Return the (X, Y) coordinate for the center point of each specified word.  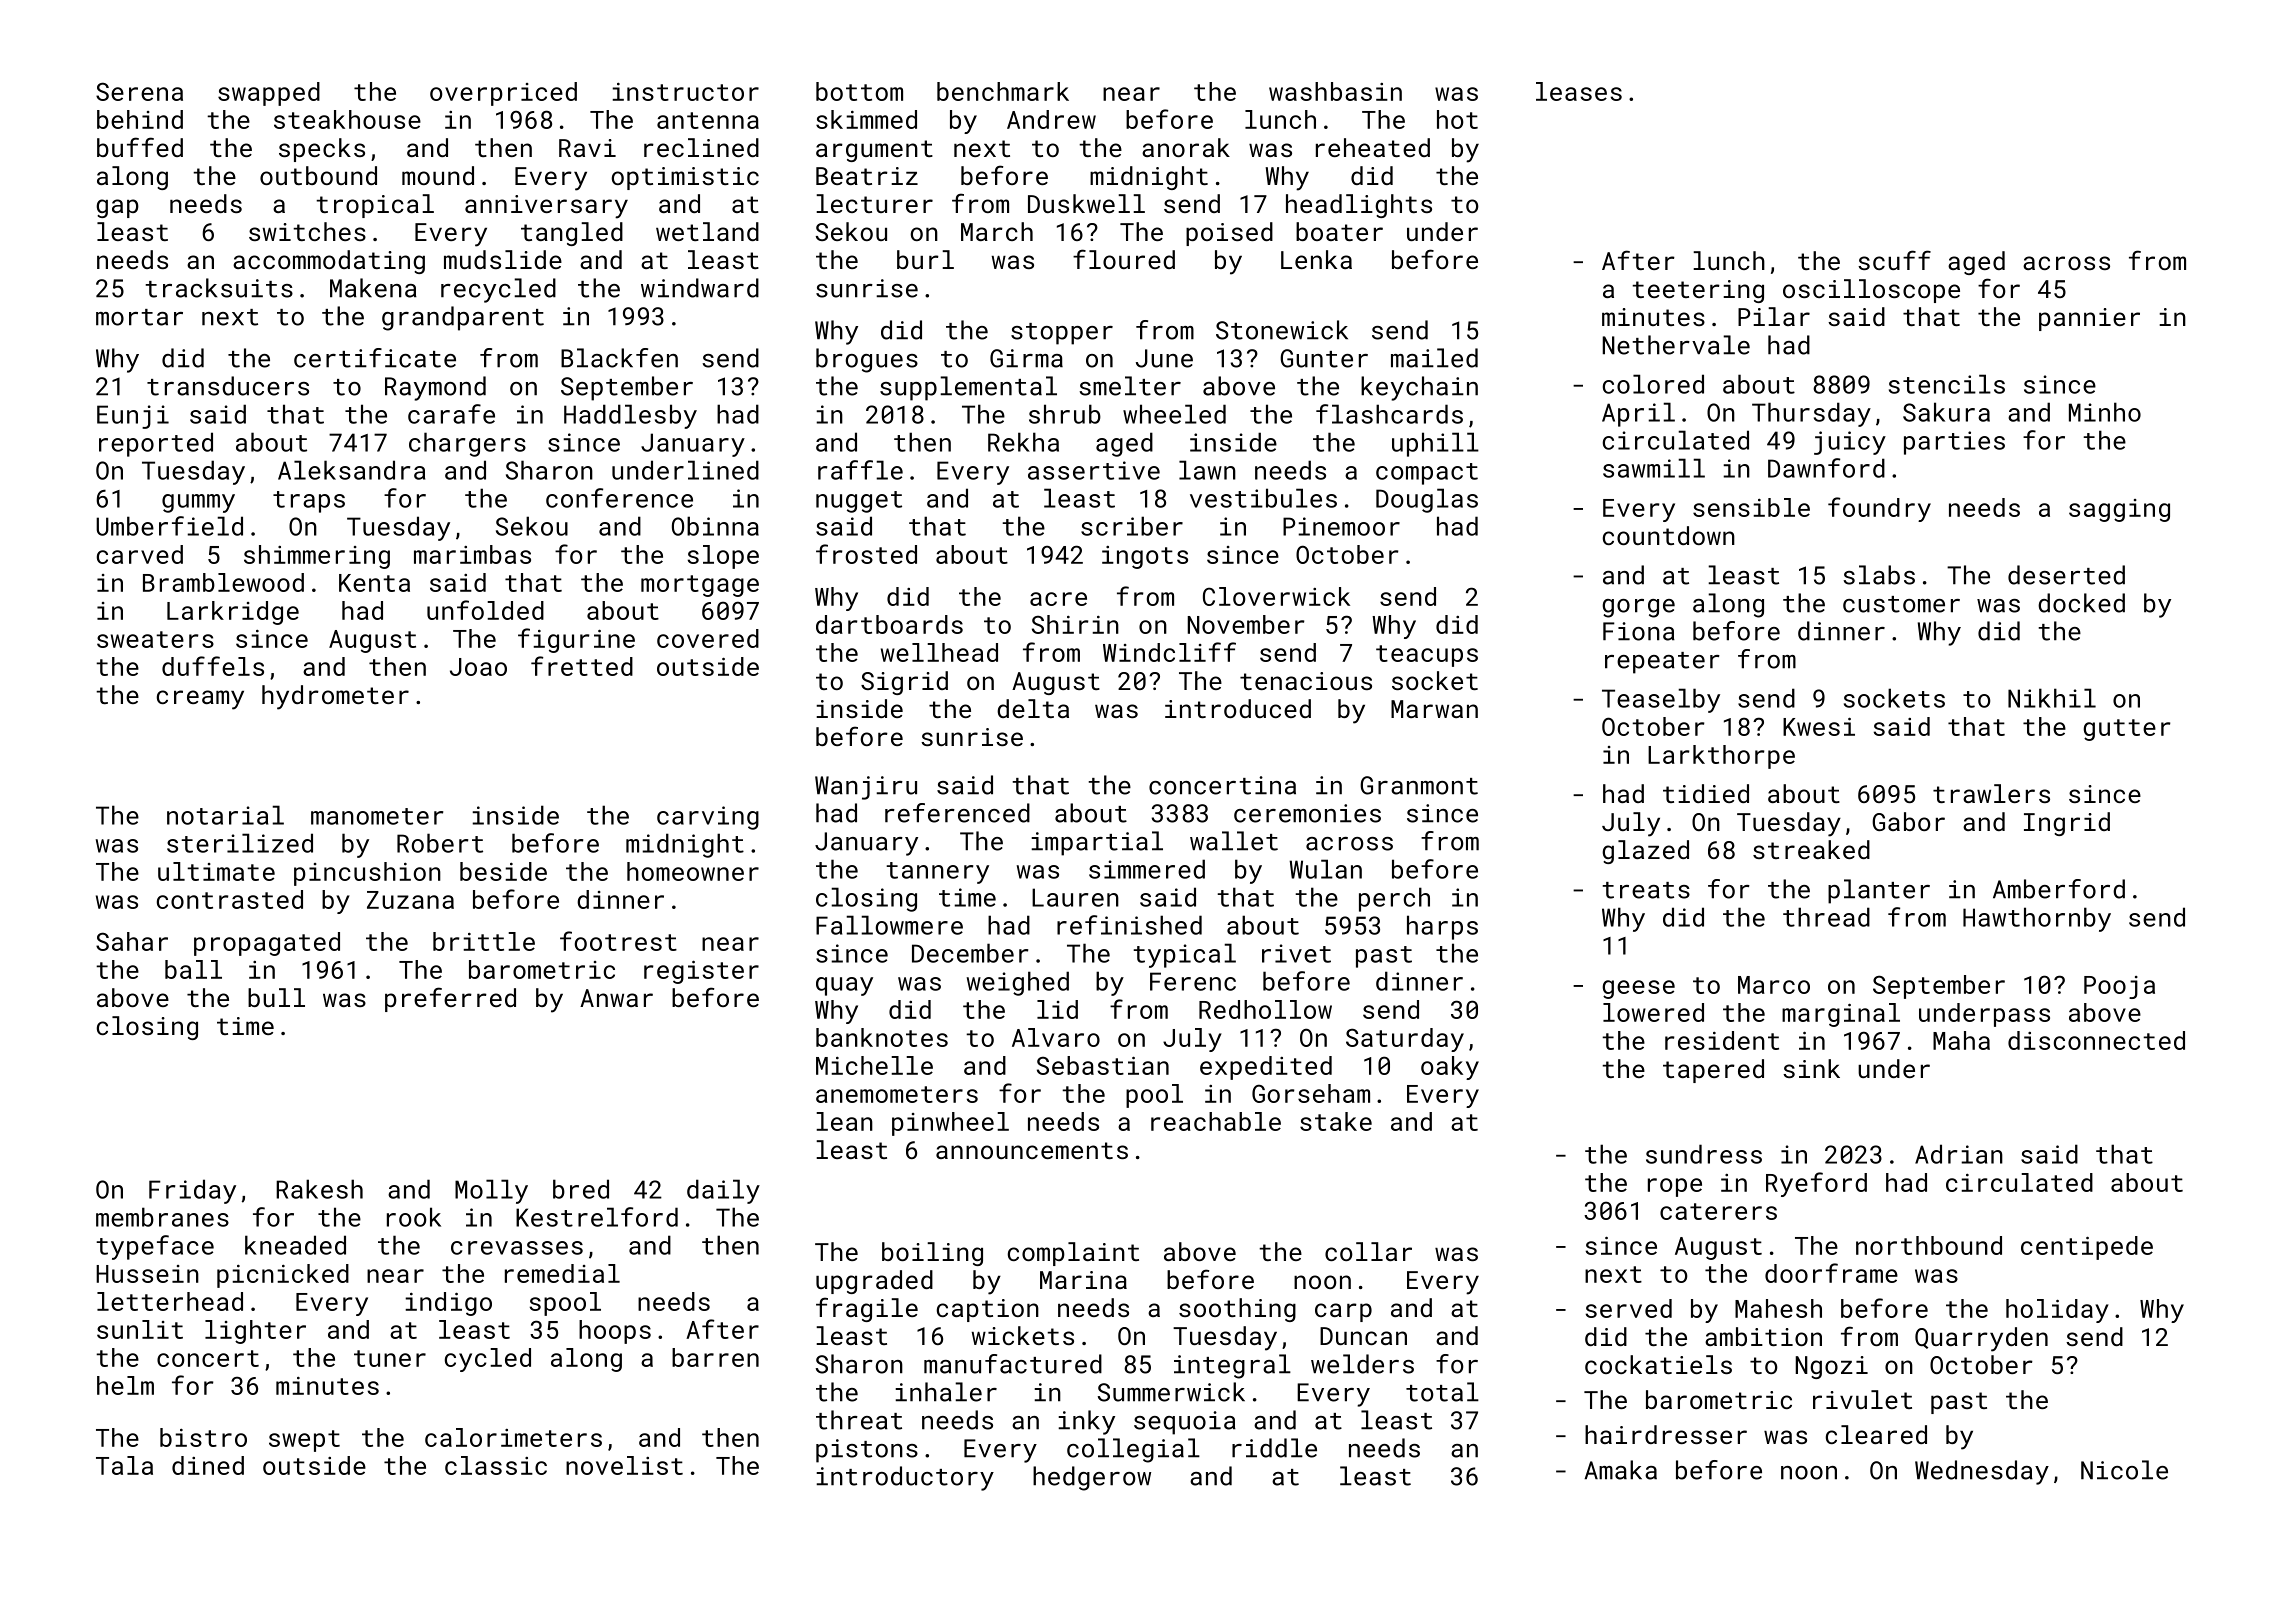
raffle (860, 470)
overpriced (503, 94)
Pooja (2119, 987)
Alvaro (1056, 1037)
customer (1901, 604)
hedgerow (1092, 1478)
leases (1579, 91)
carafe (451, 414)
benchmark (1003, 91)
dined (208, 1465)
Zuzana (410, 900)
